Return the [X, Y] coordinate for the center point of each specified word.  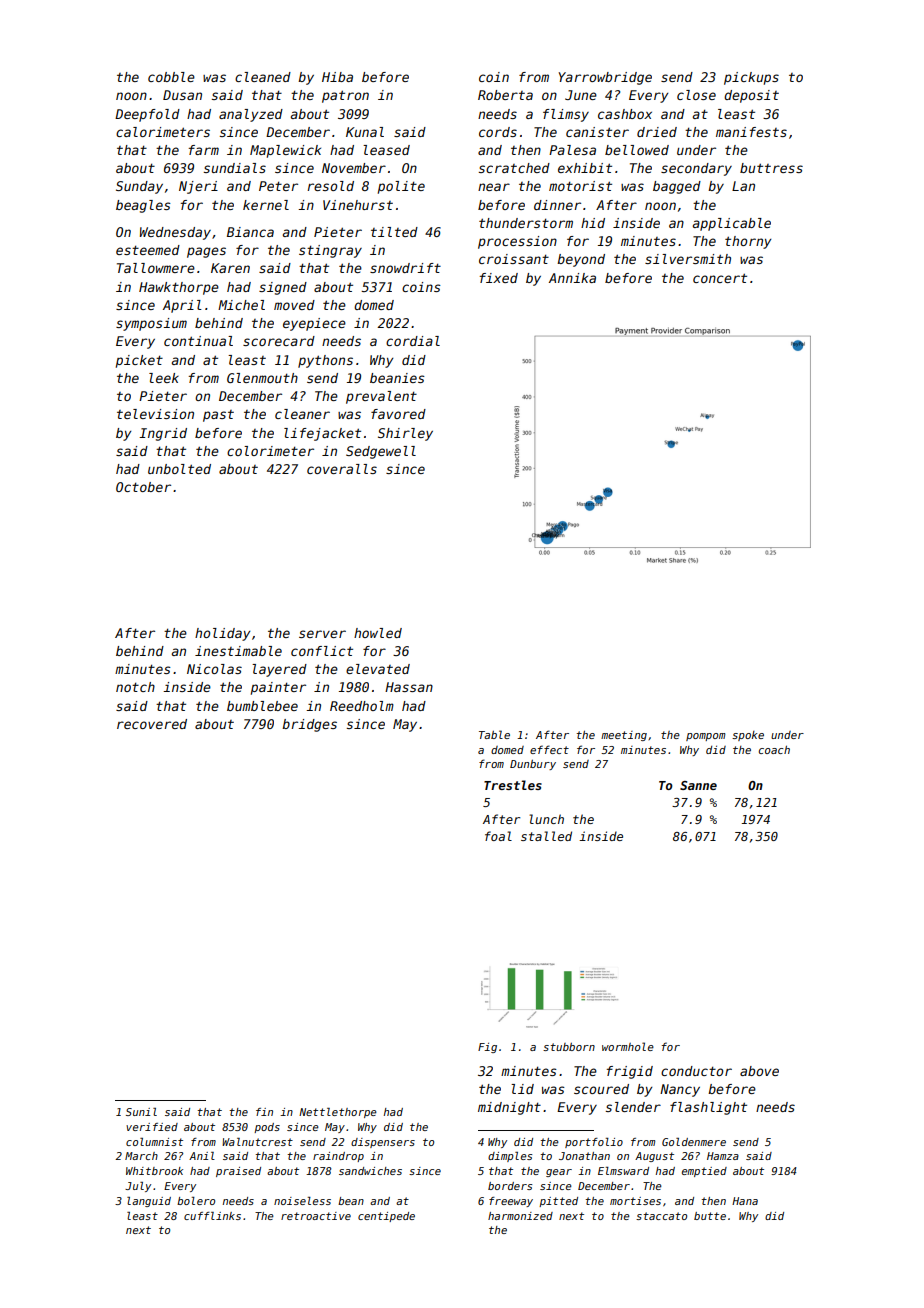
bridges [309, 725]
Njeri [198, 187]
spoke [748, 736]
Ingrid [163, 434]
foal [498, 836]
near [494, 187]
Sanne [698, 785]
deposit [751, 96]
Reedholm [362, 706]
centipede [386, 1217]
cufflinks [212, 1216]
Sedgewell [381, 452]
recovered [152, 724]
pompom [706, 737]
